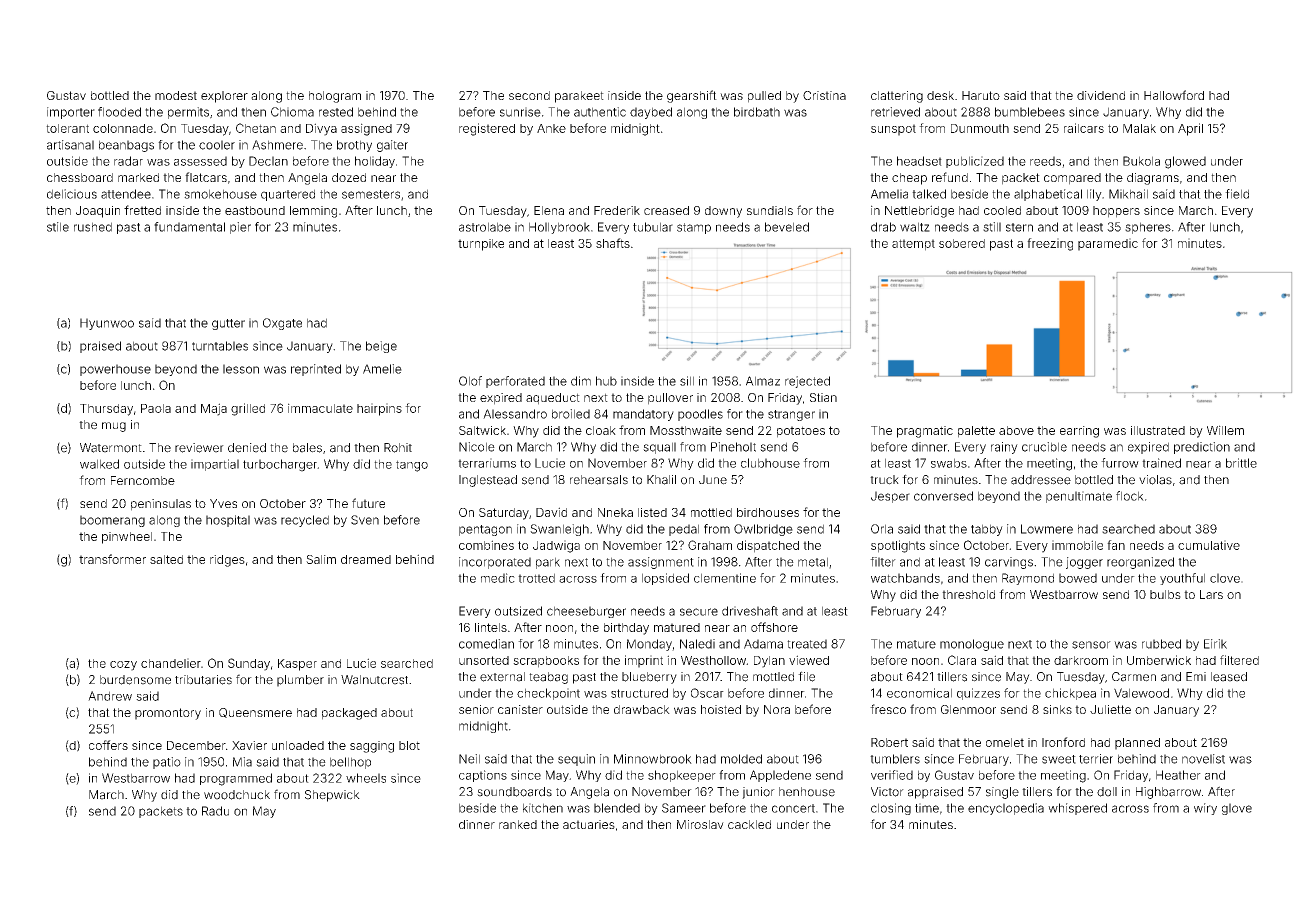 This screenshot has width=1308, height=924. What do you see at coordinates (167, 763) in the screenshot?
I see `patio` at bounding box center [167, 763].
